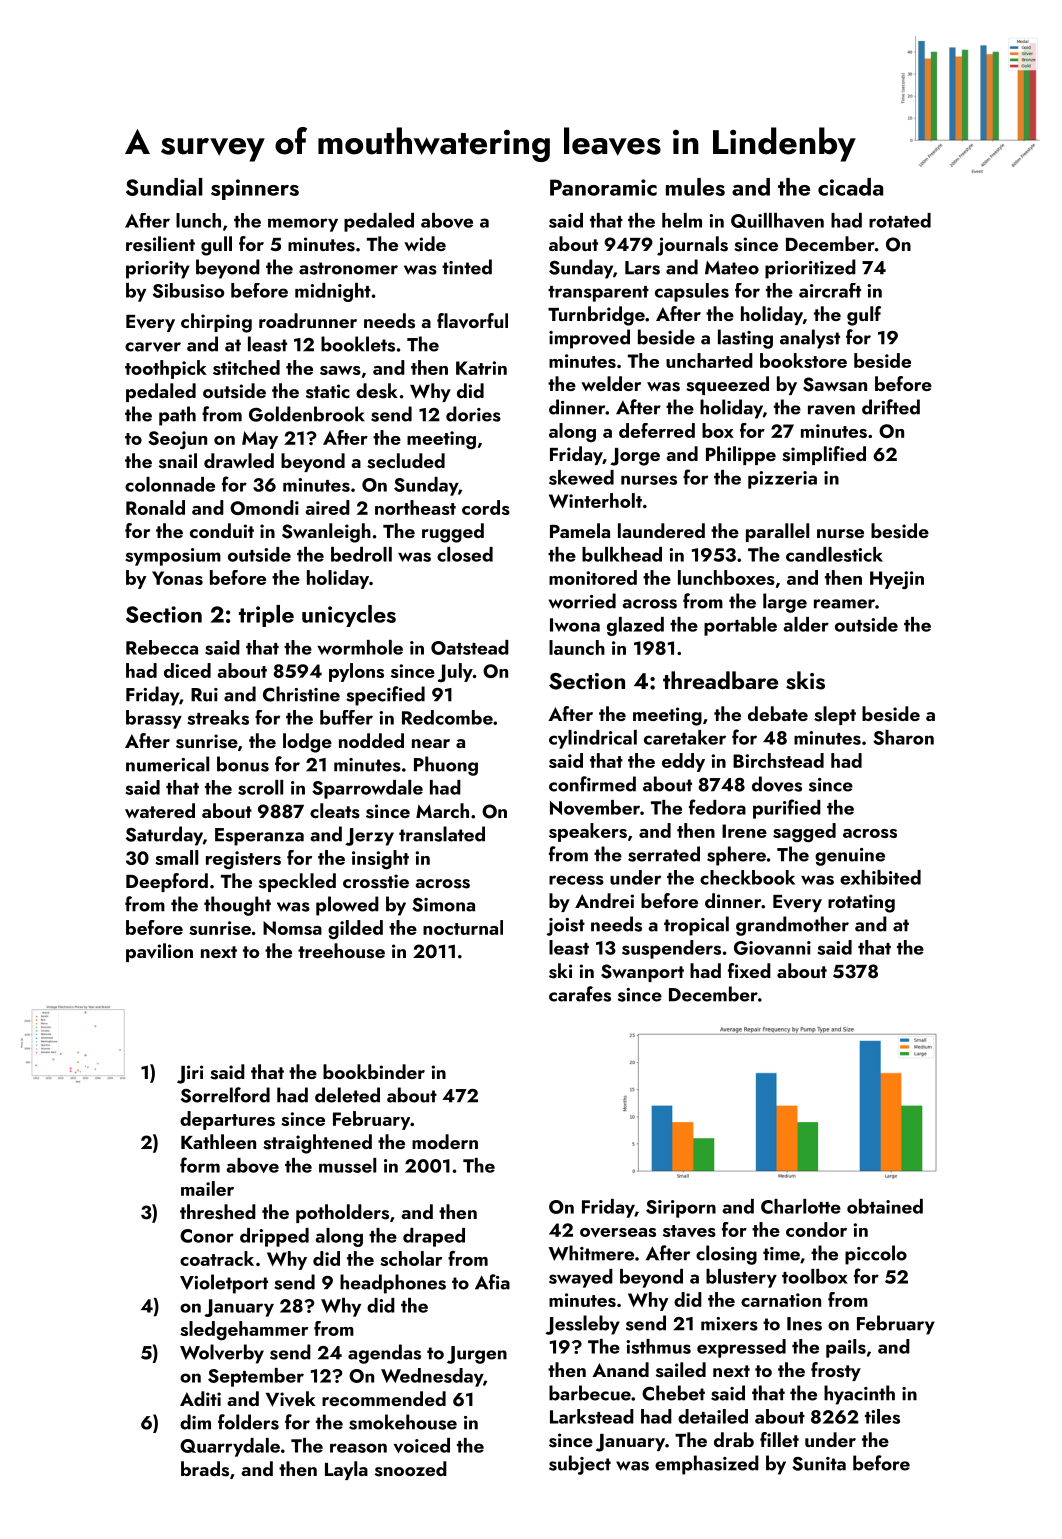 The height and width of the screenshot is (1539, 1062). I want to click on Sharon, so click(903, 737).
